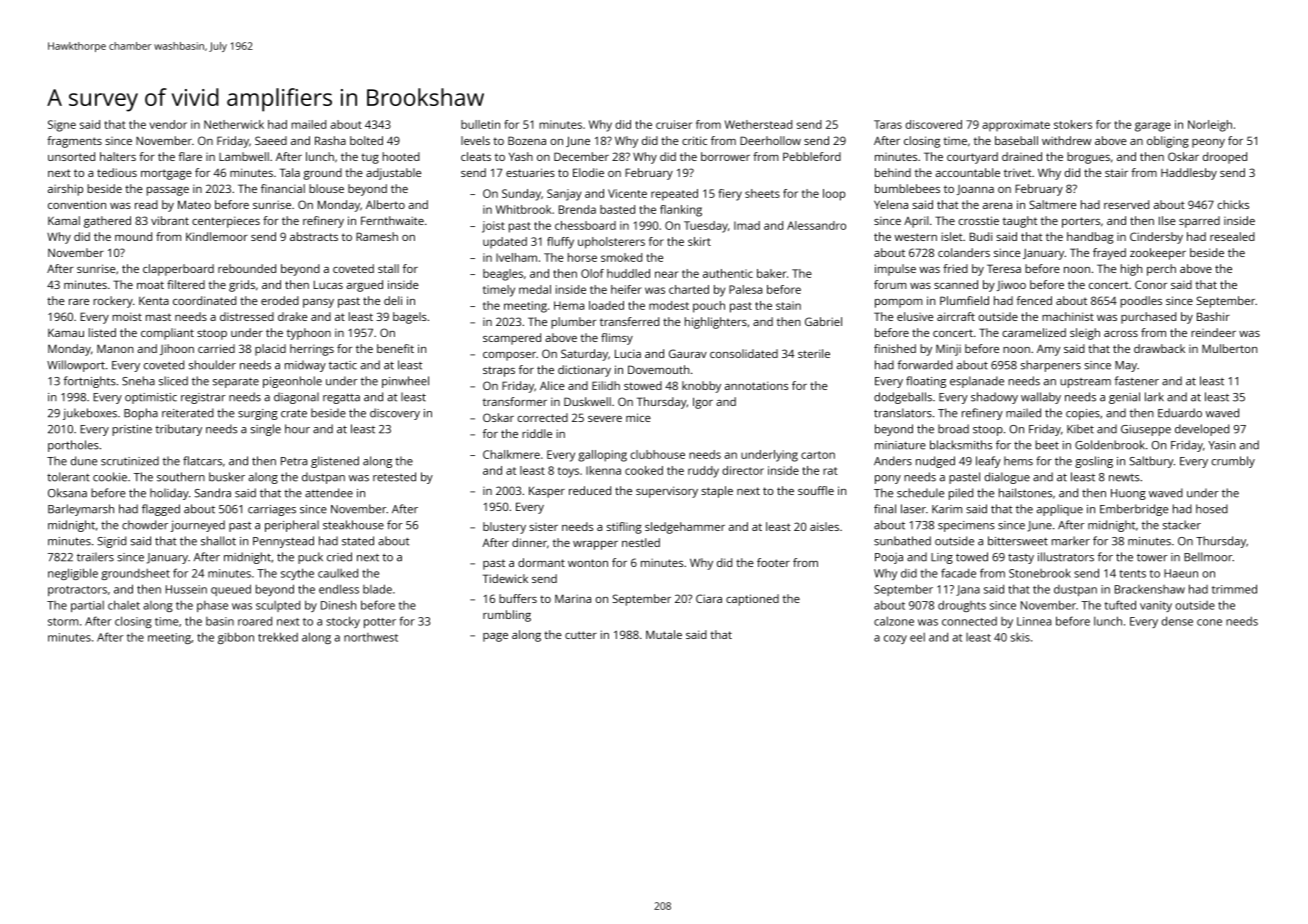 This image has width=1308, height=924. Describe the element at coordinates (889, 558) in the image. I see `Pooja` at that location.
